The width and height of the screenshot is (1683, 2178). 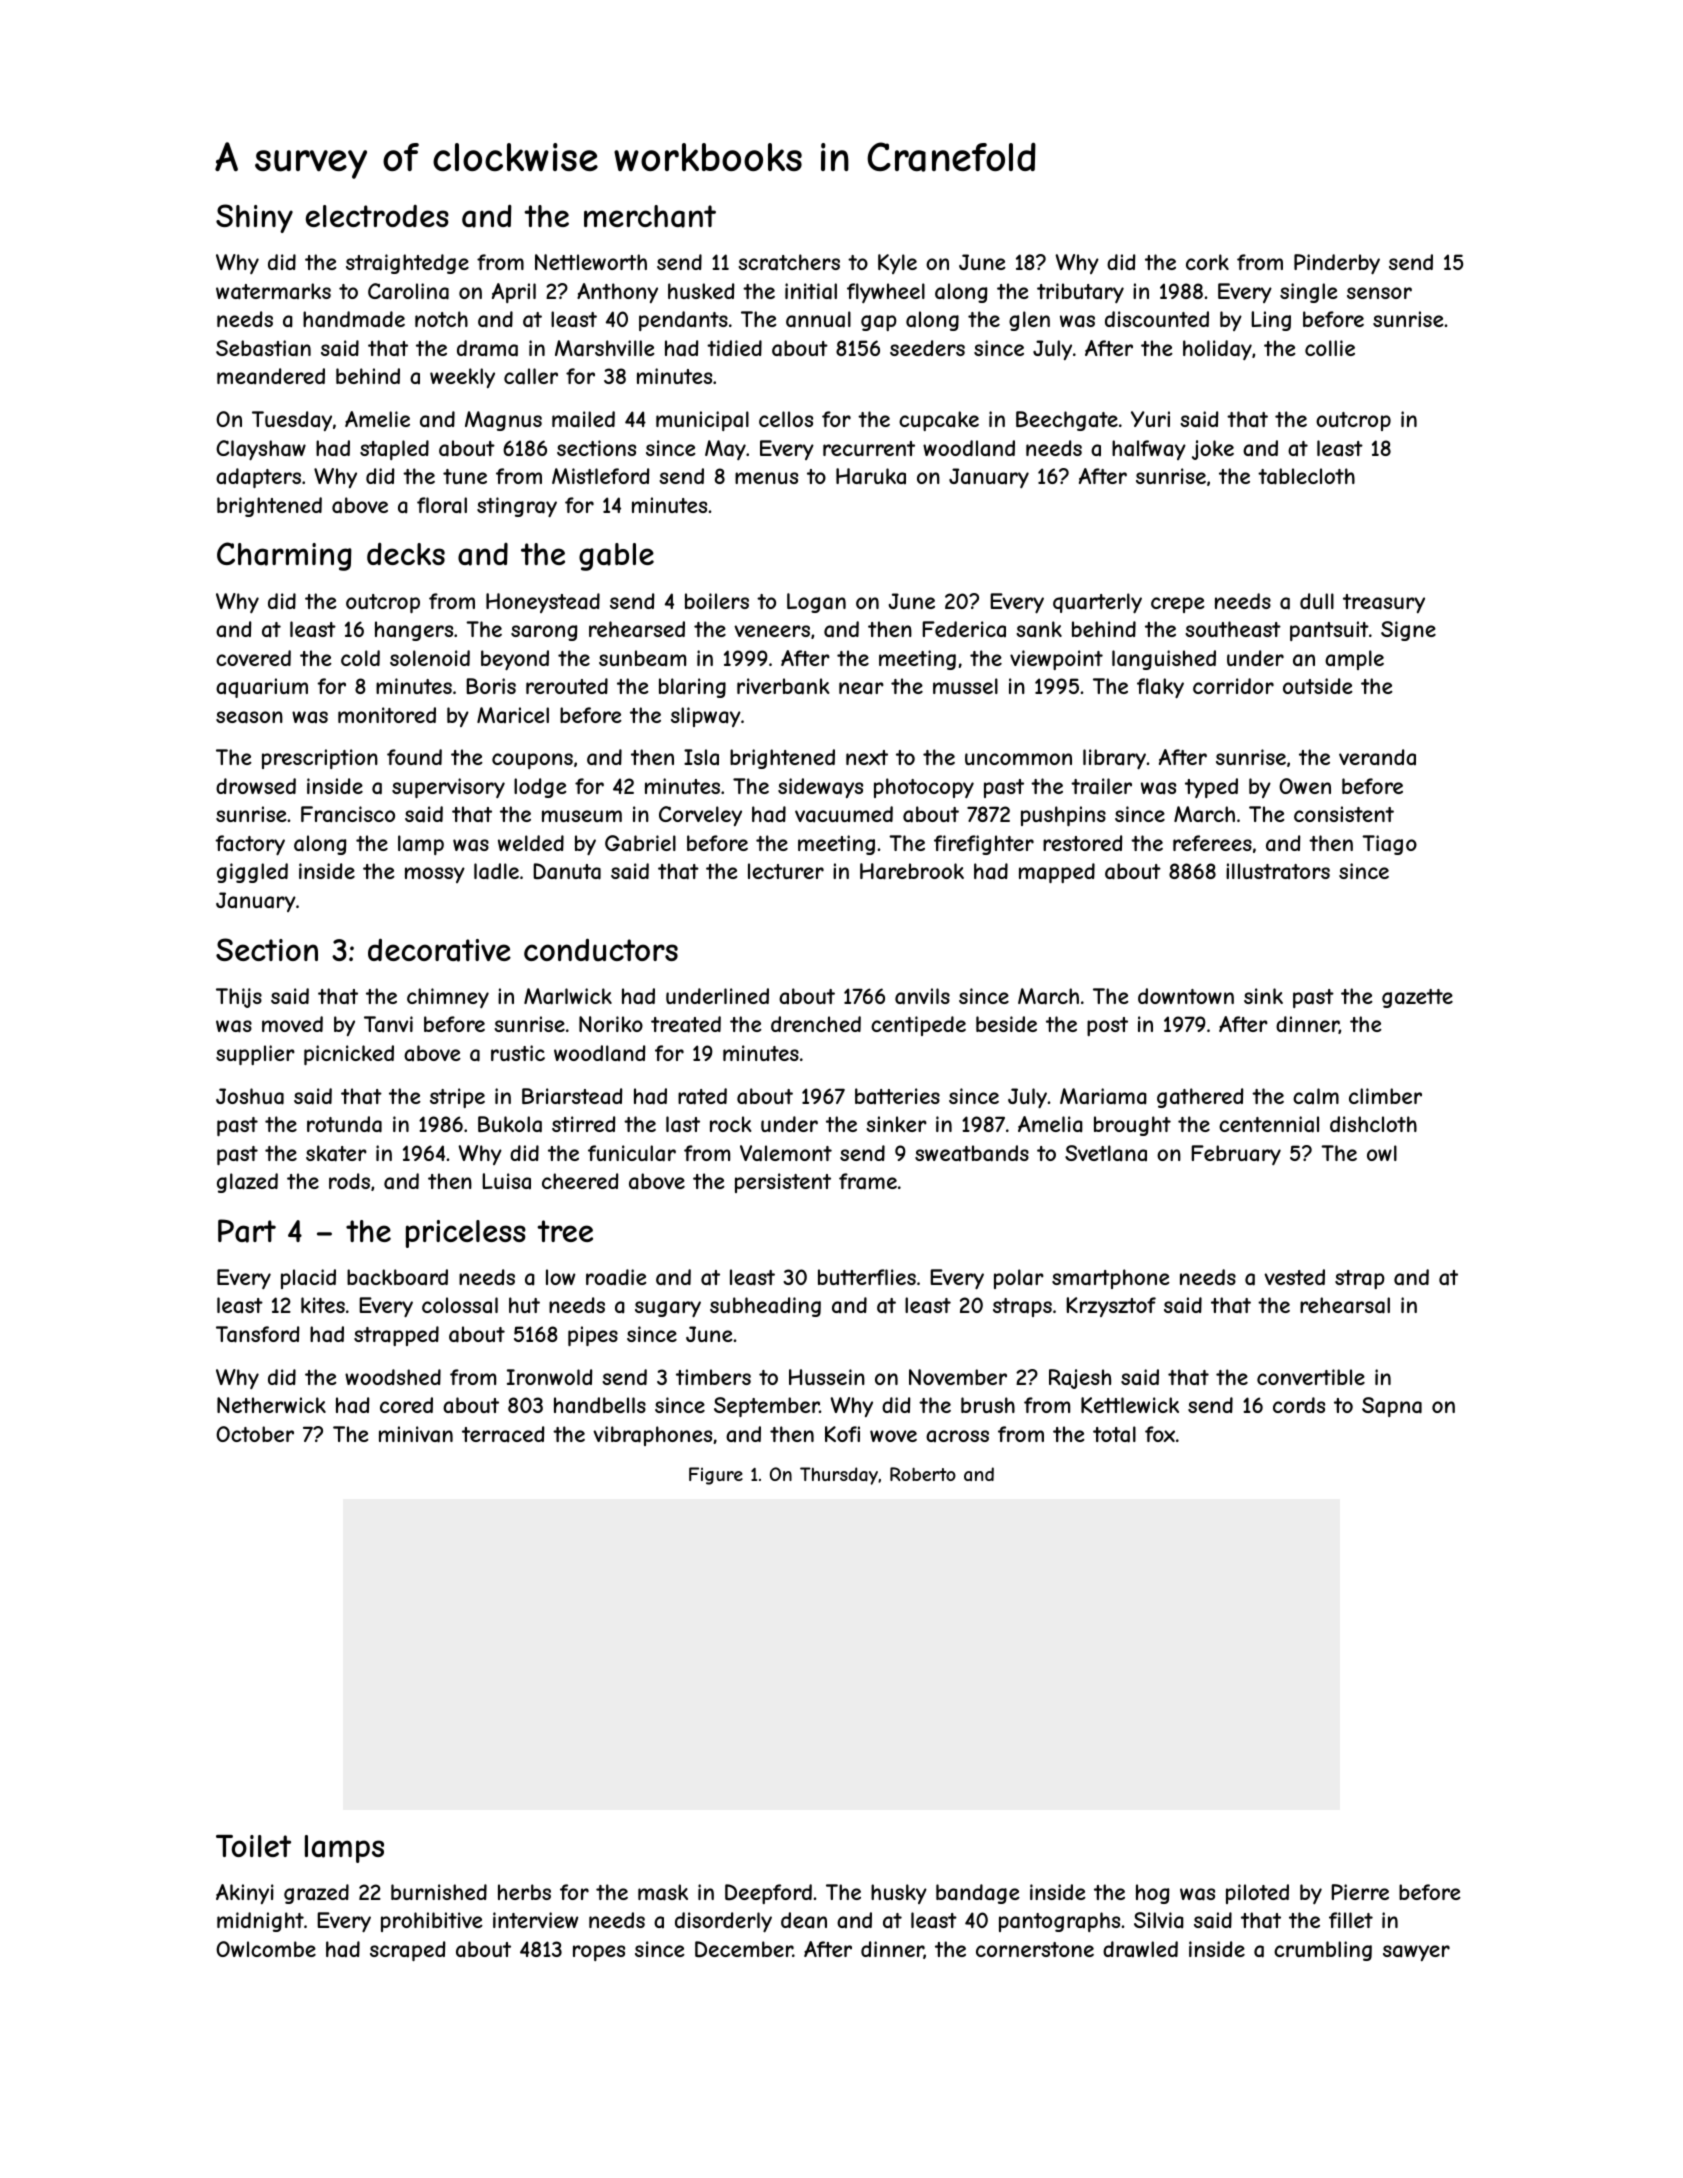 I want to click on Owlcombe, so click(x=266, y=1949).
